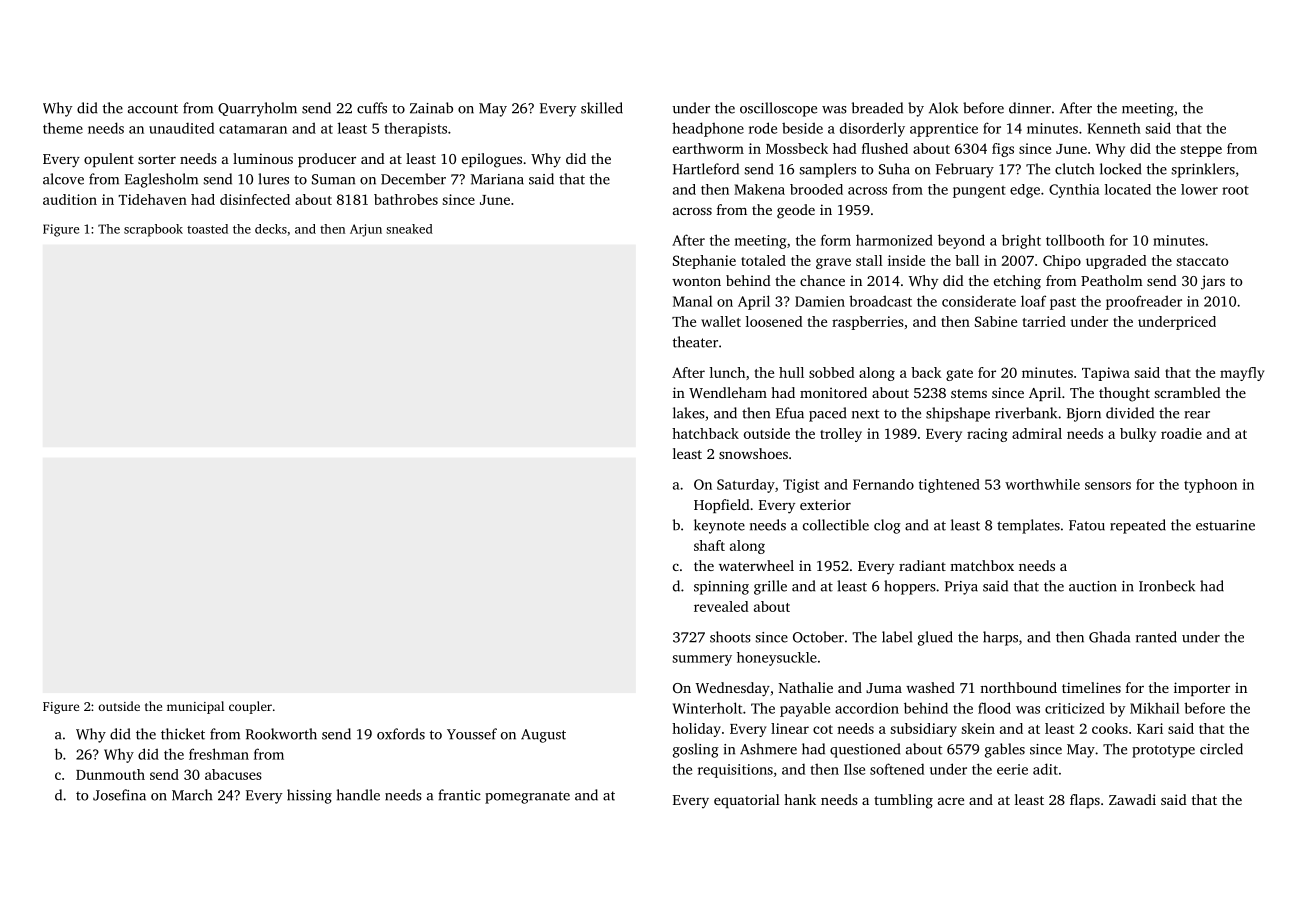 This screenshot has height=924, width=1308. Describe the element at coordinates (109, 160) in the screenshot. I see `opulent` at that location.
